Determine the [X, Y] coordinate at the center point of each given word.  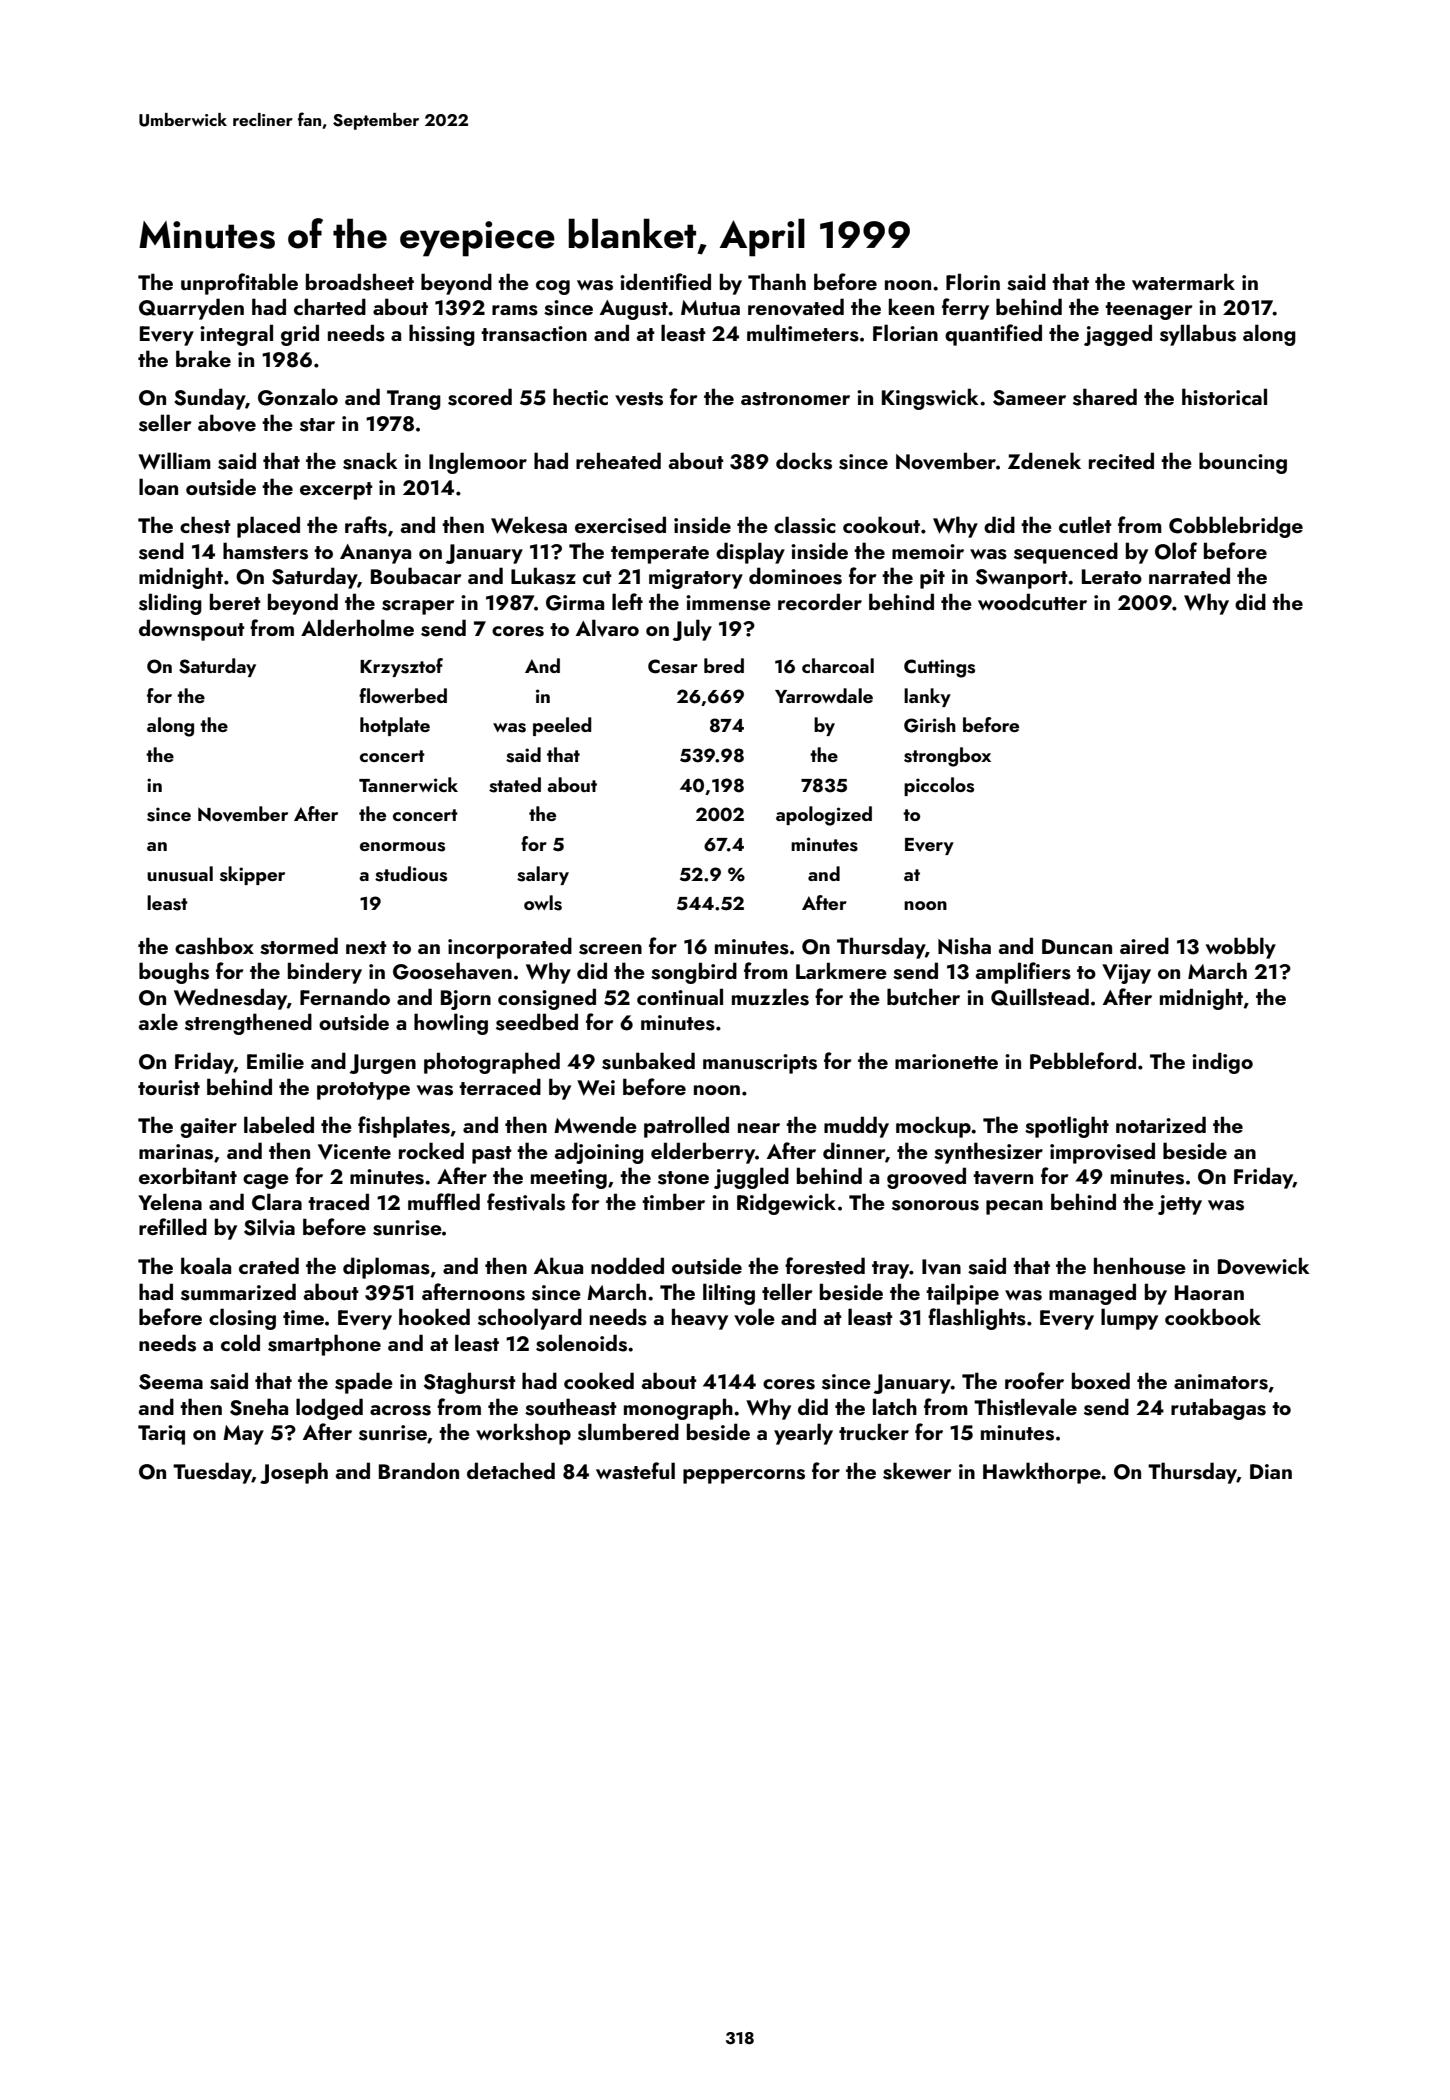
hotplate [395, 726]
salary [543, 875]
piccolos [939, 786]
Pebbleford [1083, 1060]
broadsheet [360, 282]
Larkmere [841, 970]
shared [1105, 397]
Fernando [345, 996]
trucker [874, 1431]
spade [364, 1383]
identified [665, 281]
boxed [1101, 1380]
